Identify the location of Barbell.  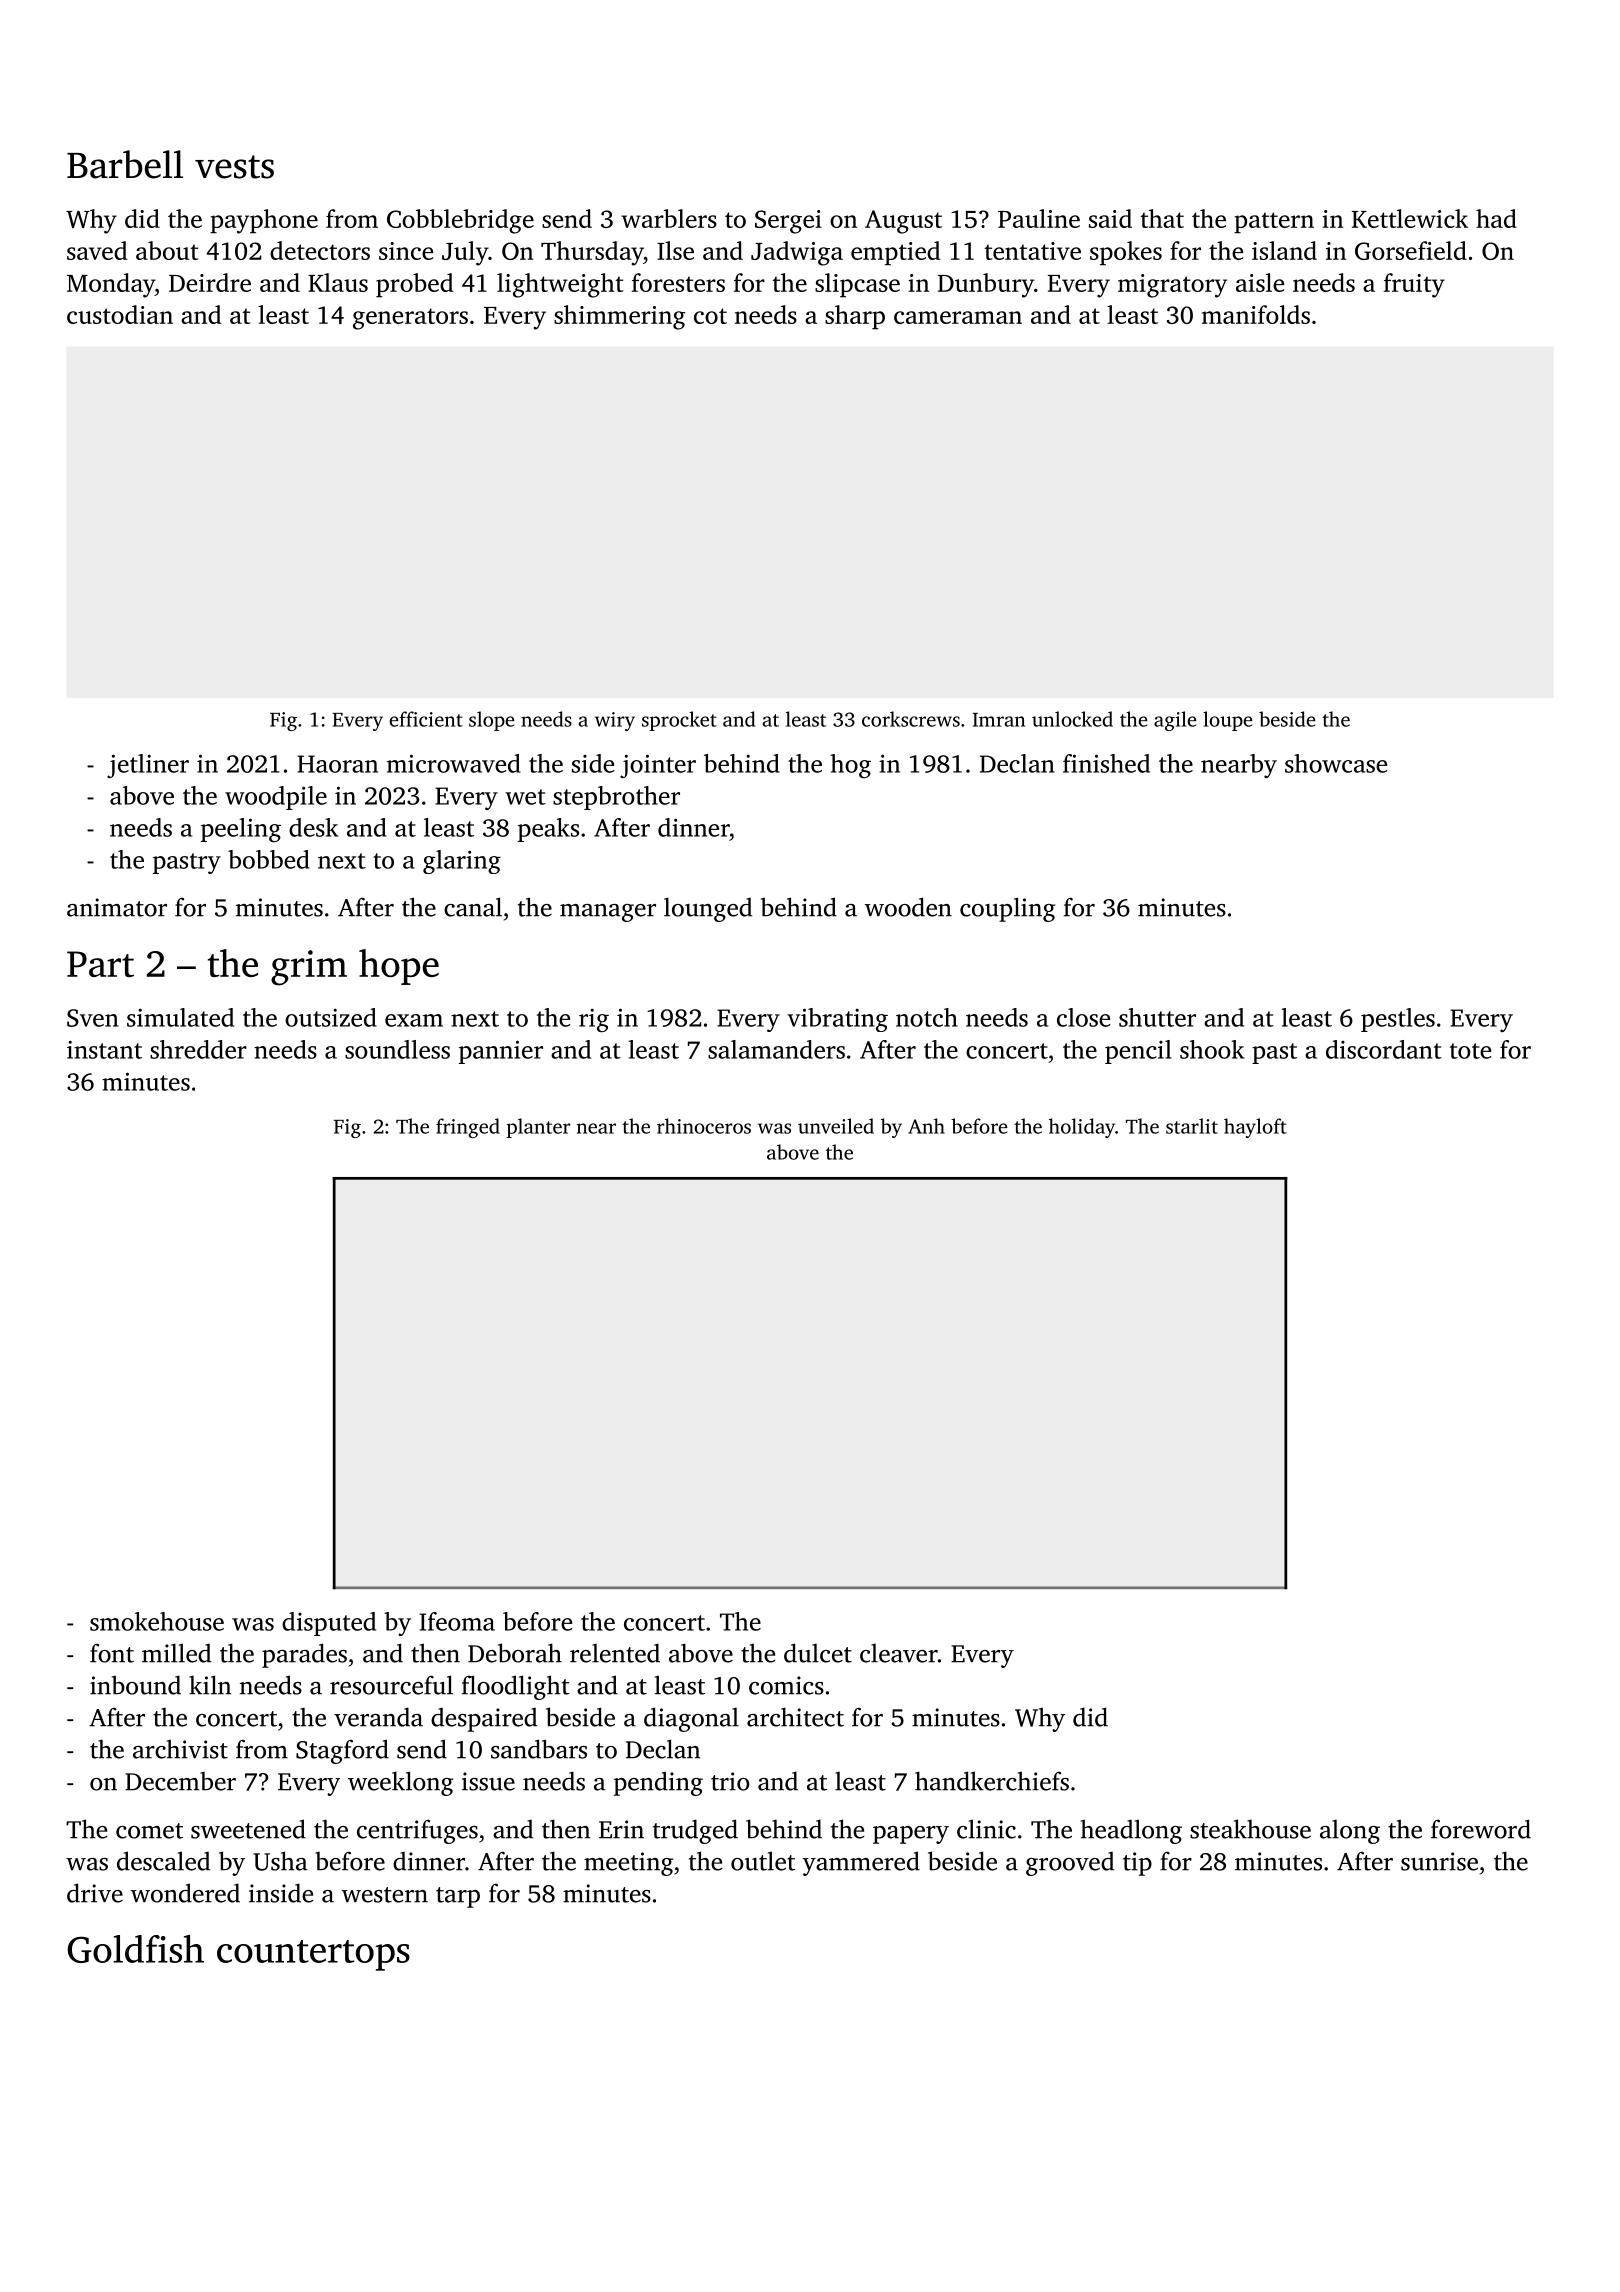
(125, 164).
